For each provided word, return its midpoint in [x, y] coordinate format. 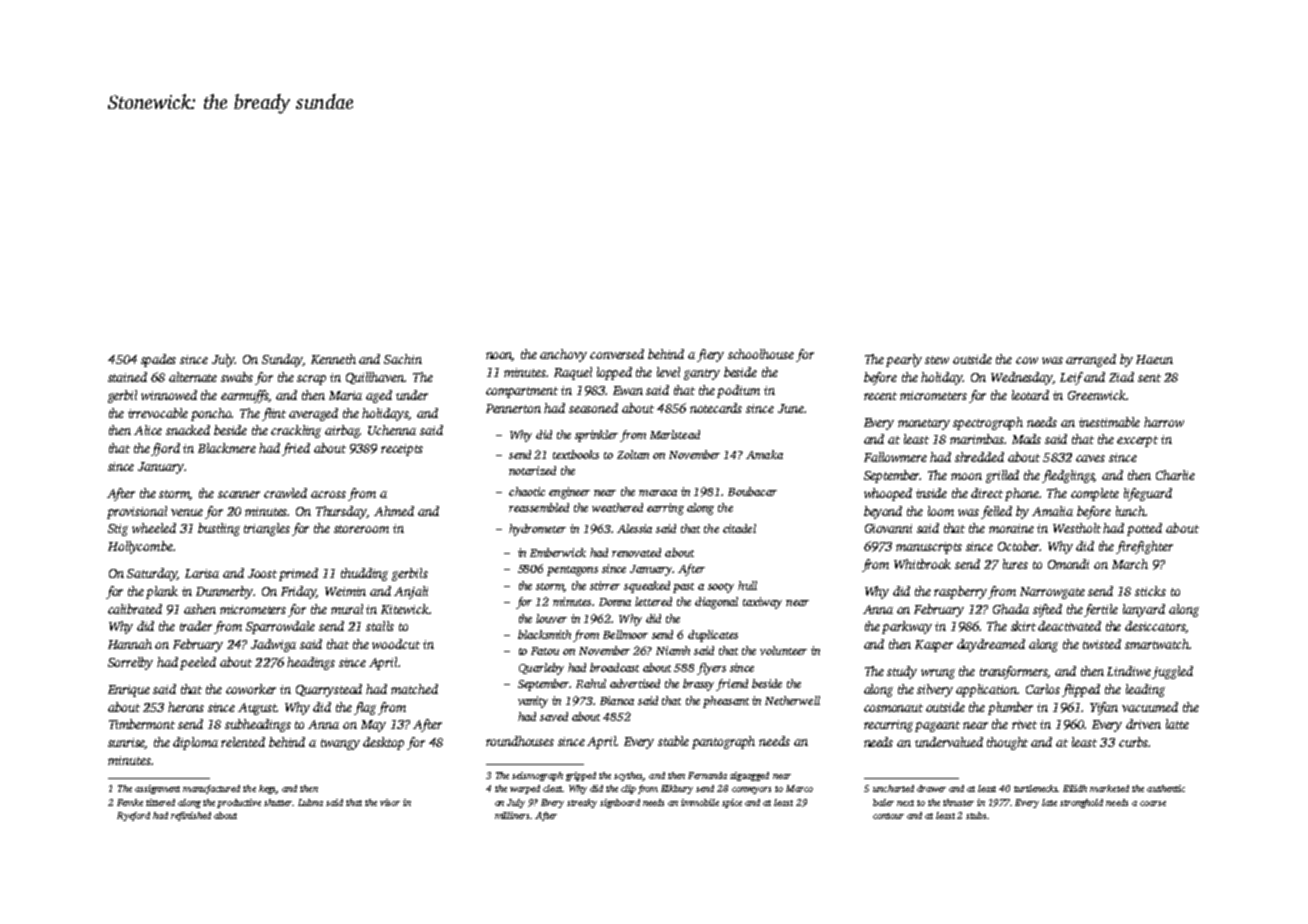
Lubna [310, 802]
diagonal [716, 603]
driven [1143, 724]
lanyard [1144, 610]
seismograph [537, 776]
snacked [188, 430]
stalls [380, 626]
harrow [1164, 422]
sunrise [127, 743]
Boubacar [752, 491]
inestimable [1109, 422]
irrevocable [158, 413]
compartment [522, 392]
